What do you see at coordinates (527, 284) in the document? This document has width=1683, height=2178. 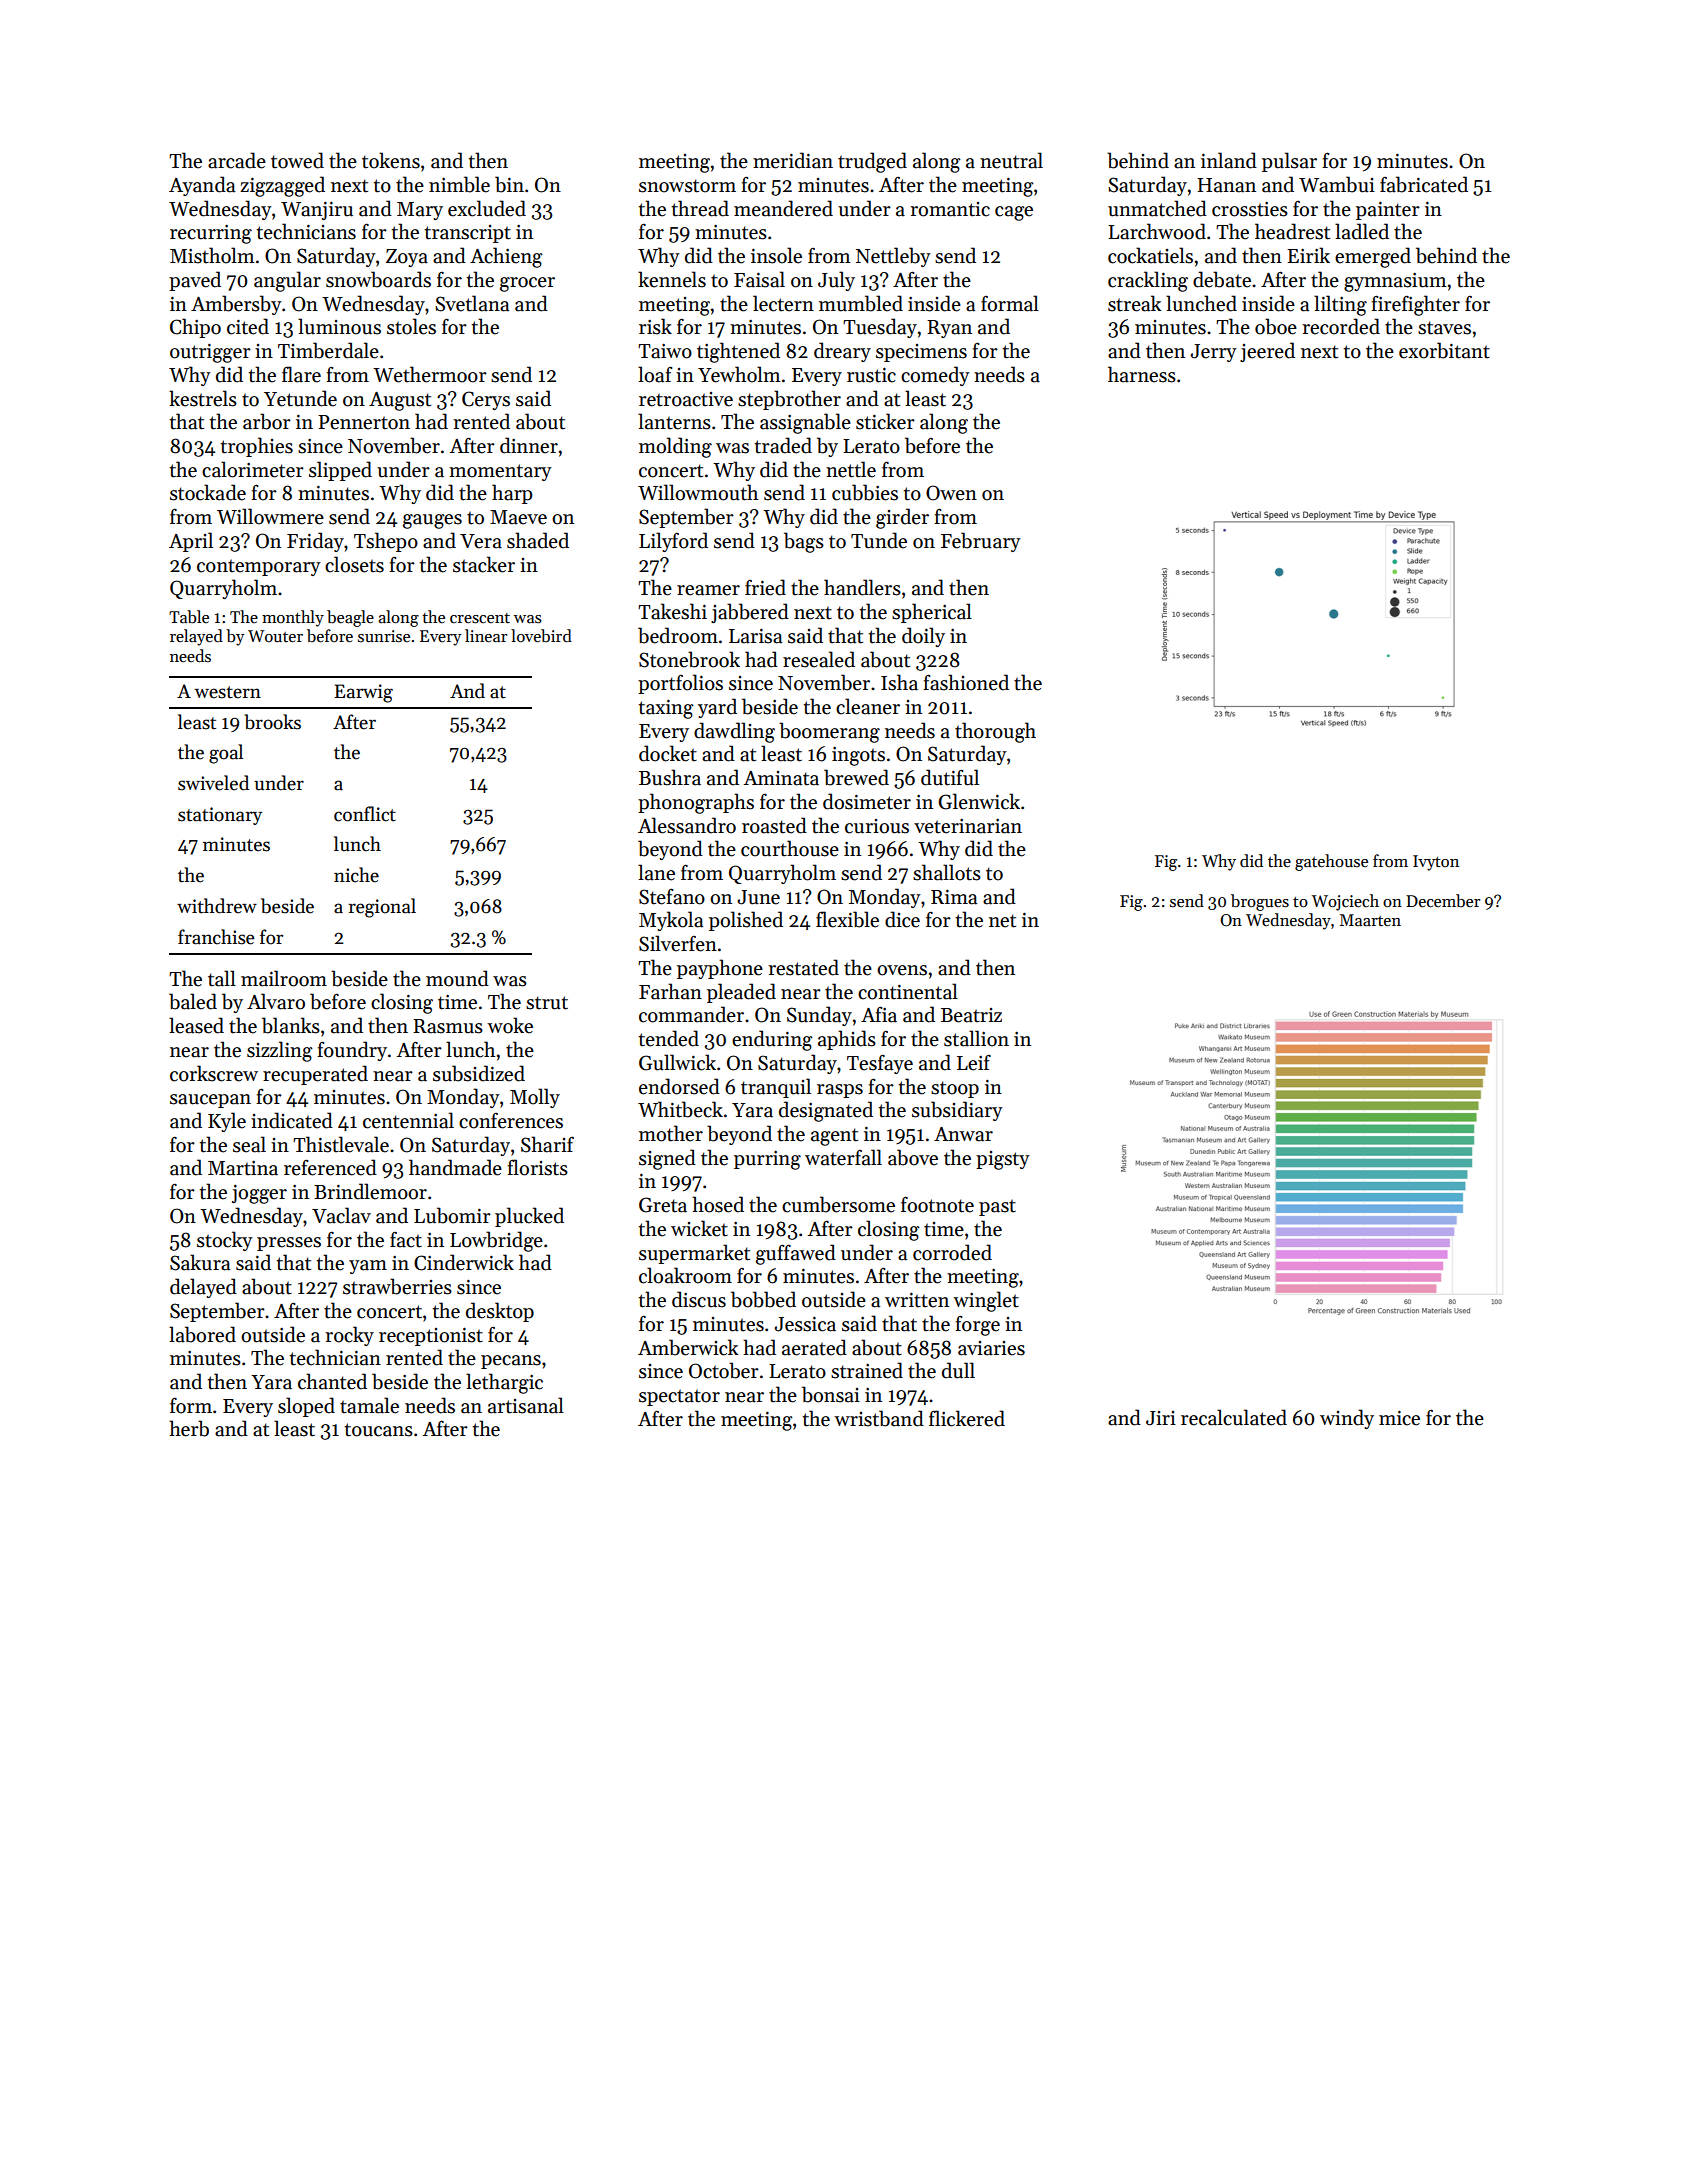 I see `grocer` at bounding box center [527, 284].
